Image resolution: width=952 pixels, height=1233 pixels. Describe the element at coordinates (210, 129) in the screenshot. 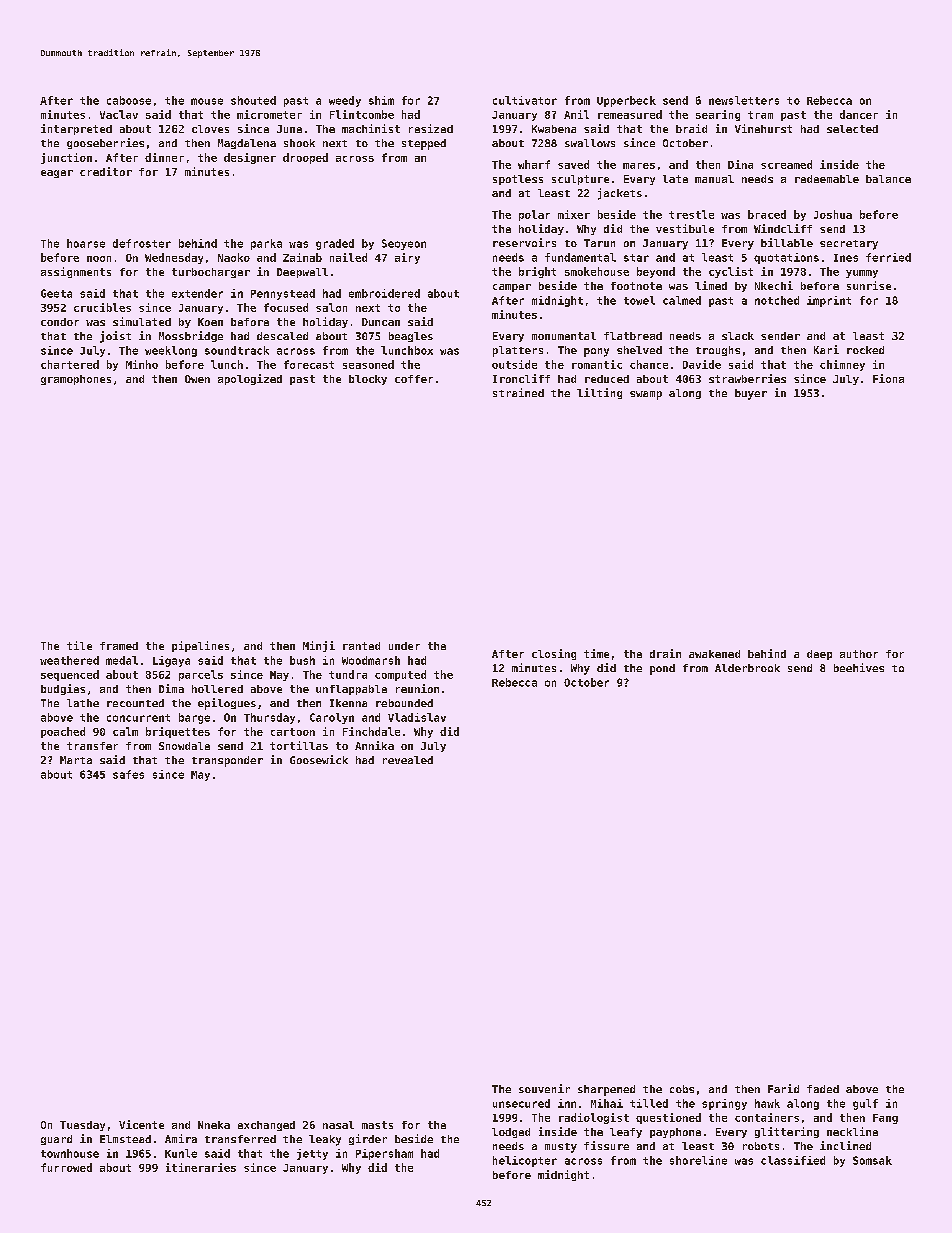

I see `cloves` at that location.
